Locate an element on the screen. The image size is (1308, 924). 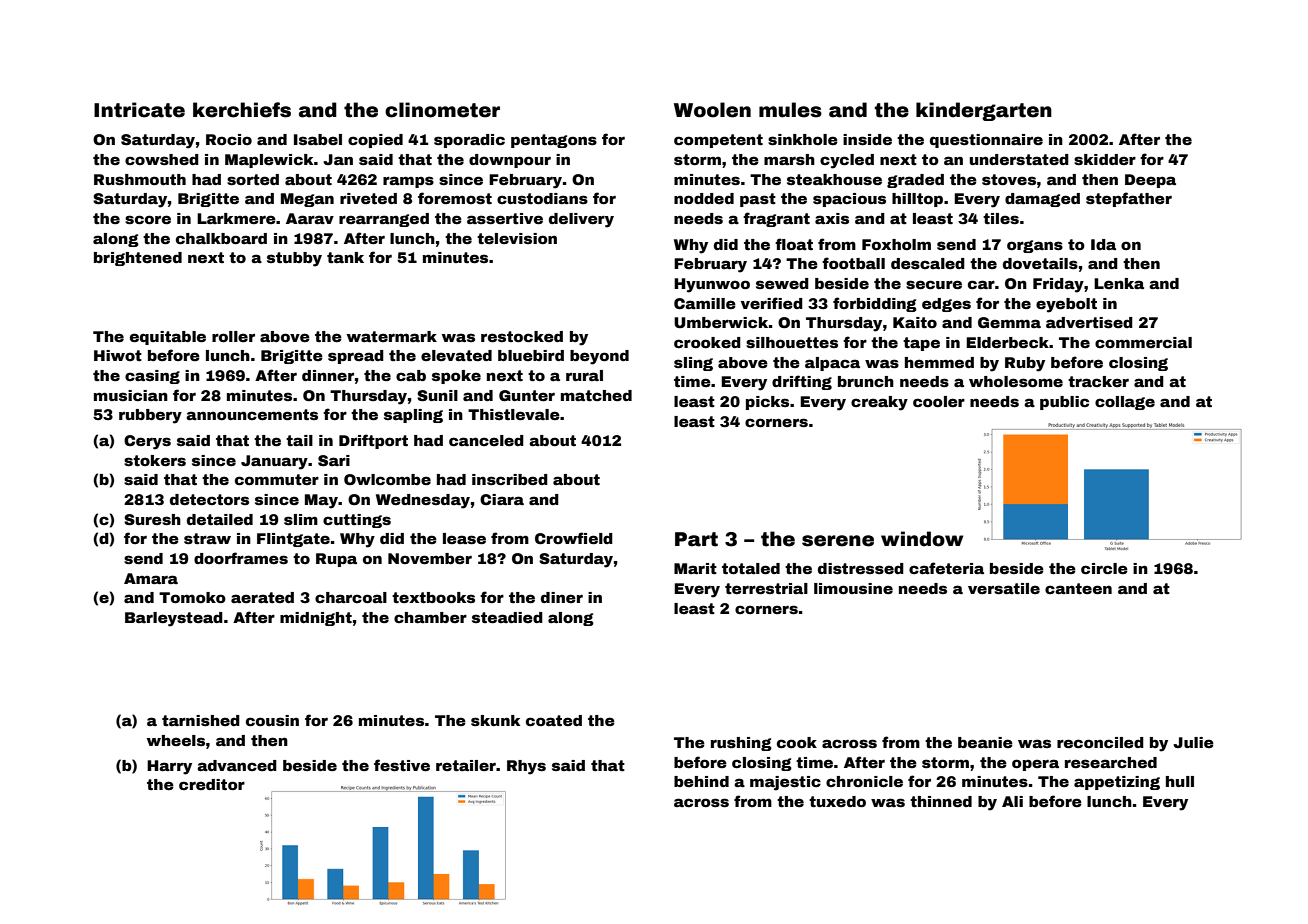
commercial is located at coordinates (1143, 342).
